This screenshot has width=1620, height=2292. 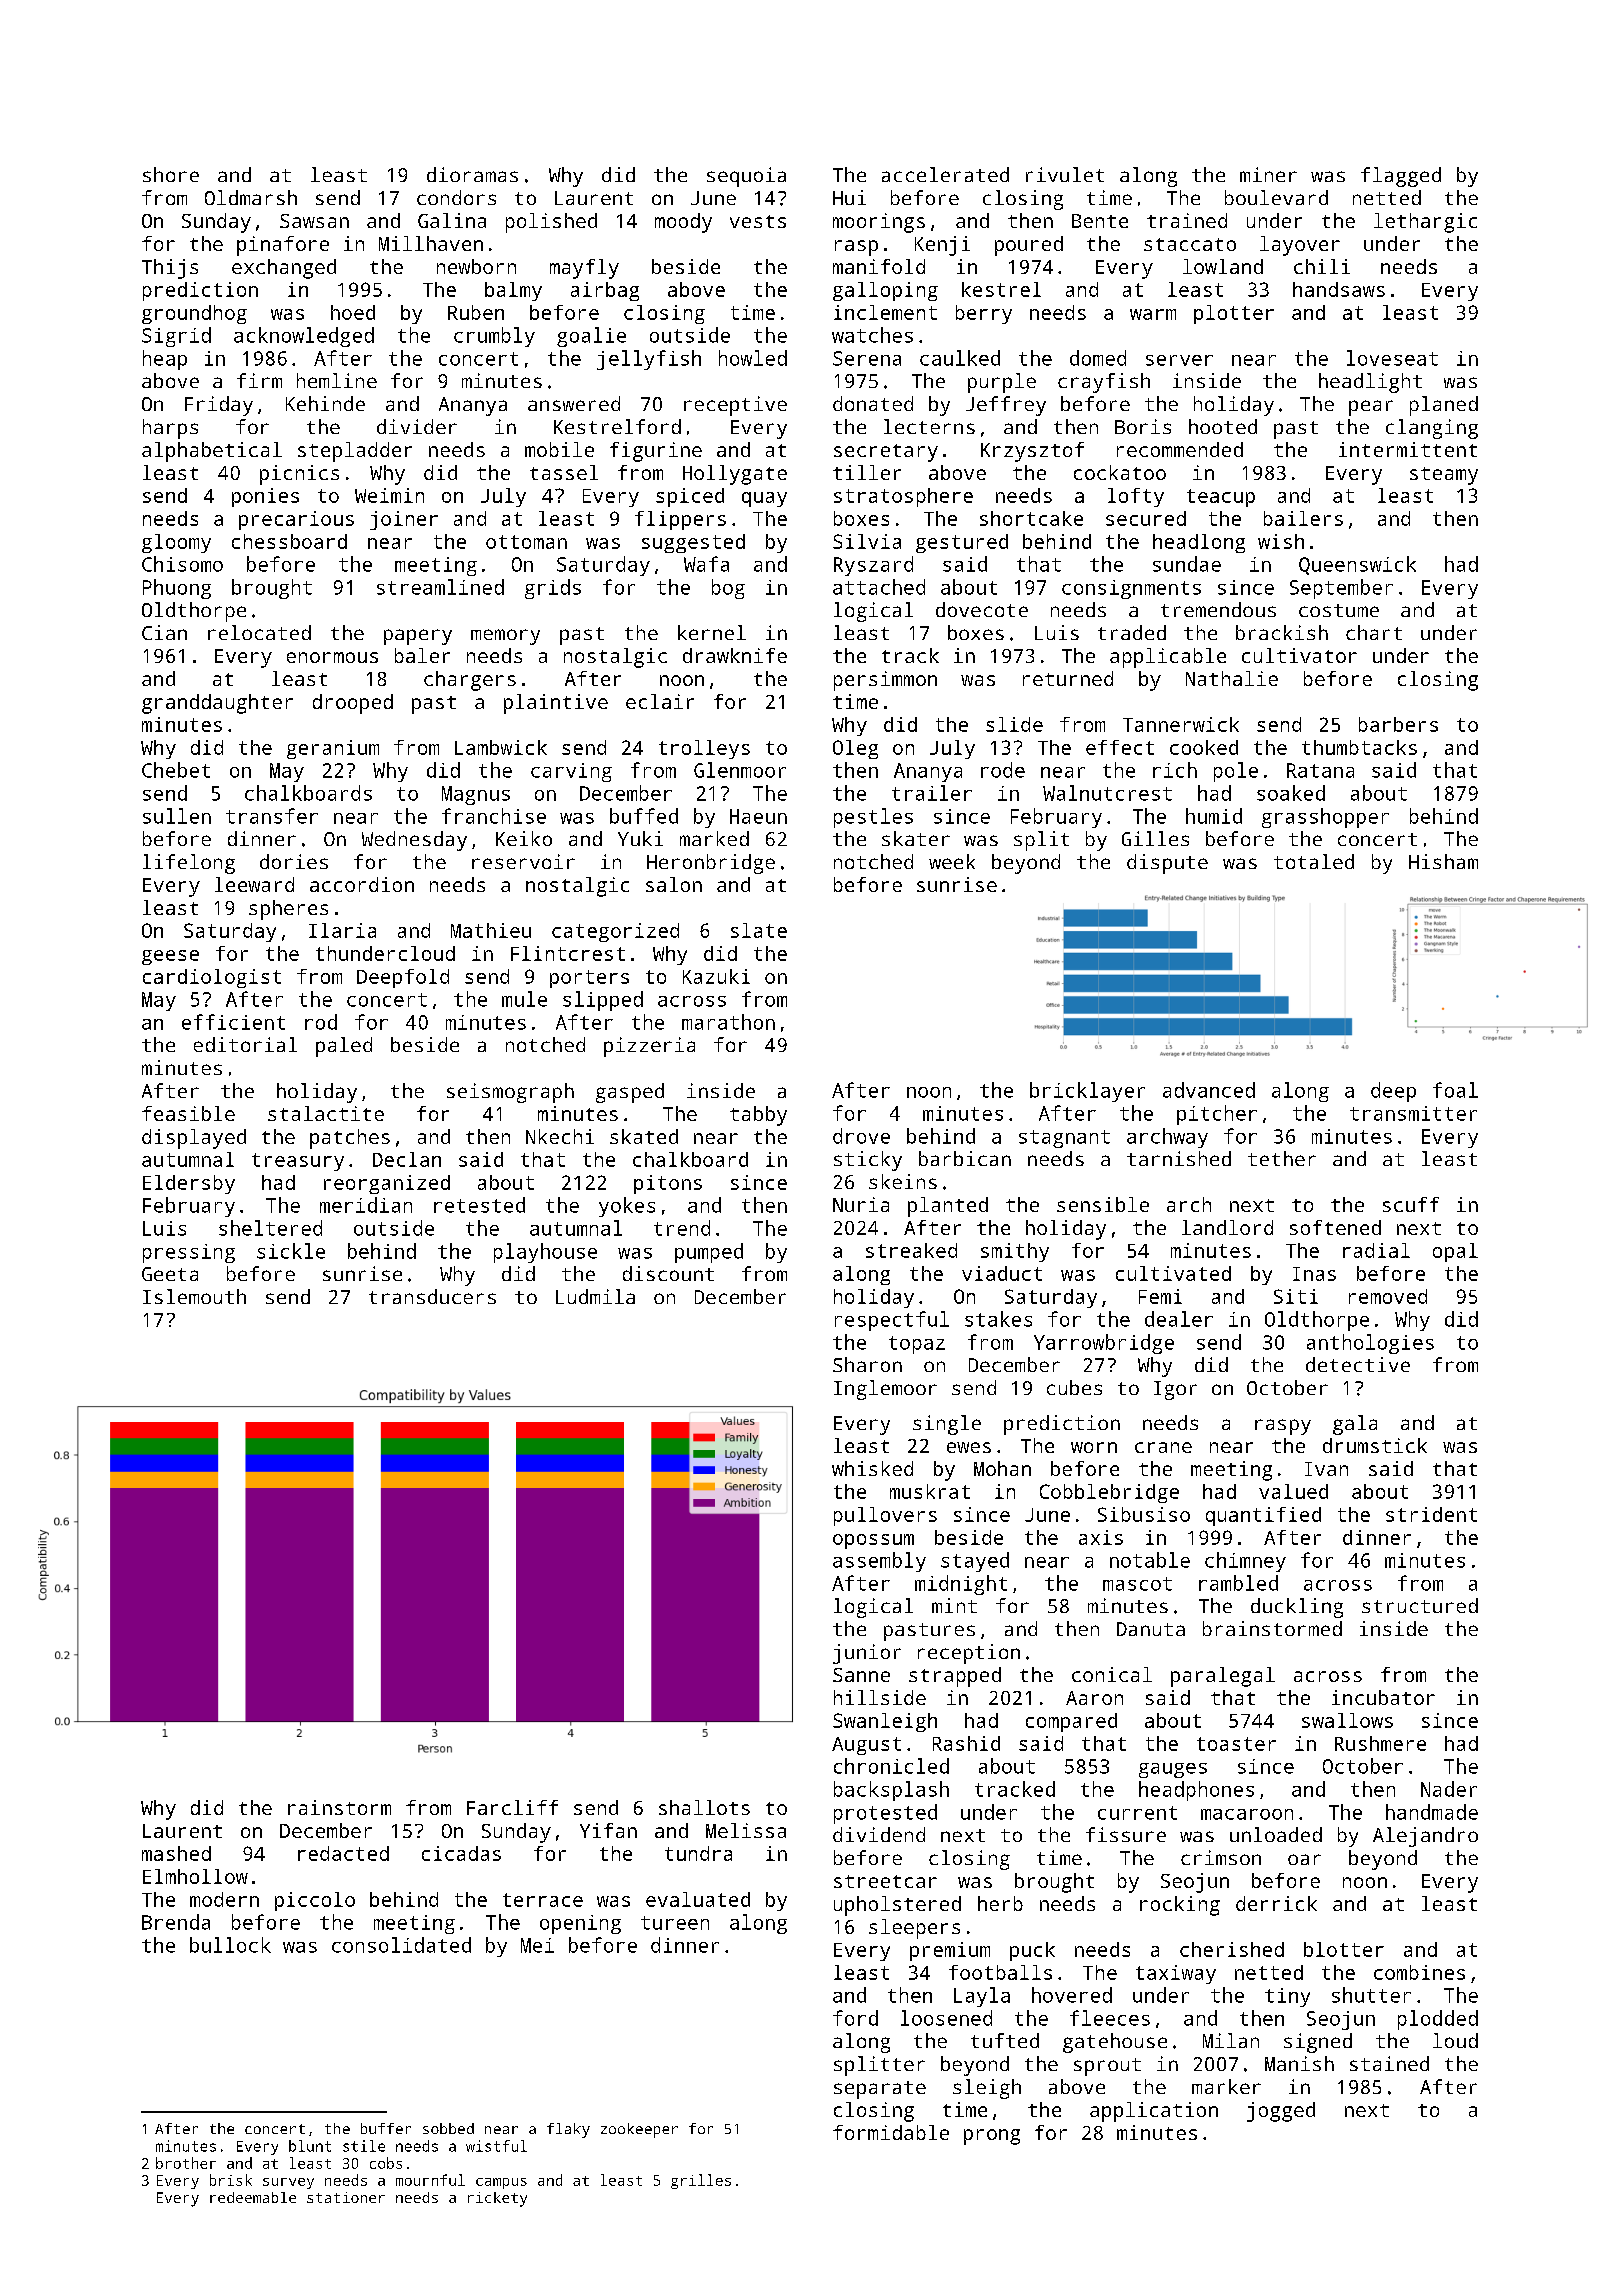 What do you see at coordinates (885, 1814) in the screenshot?
I see `protested` at bounding box center [885, 1814].
